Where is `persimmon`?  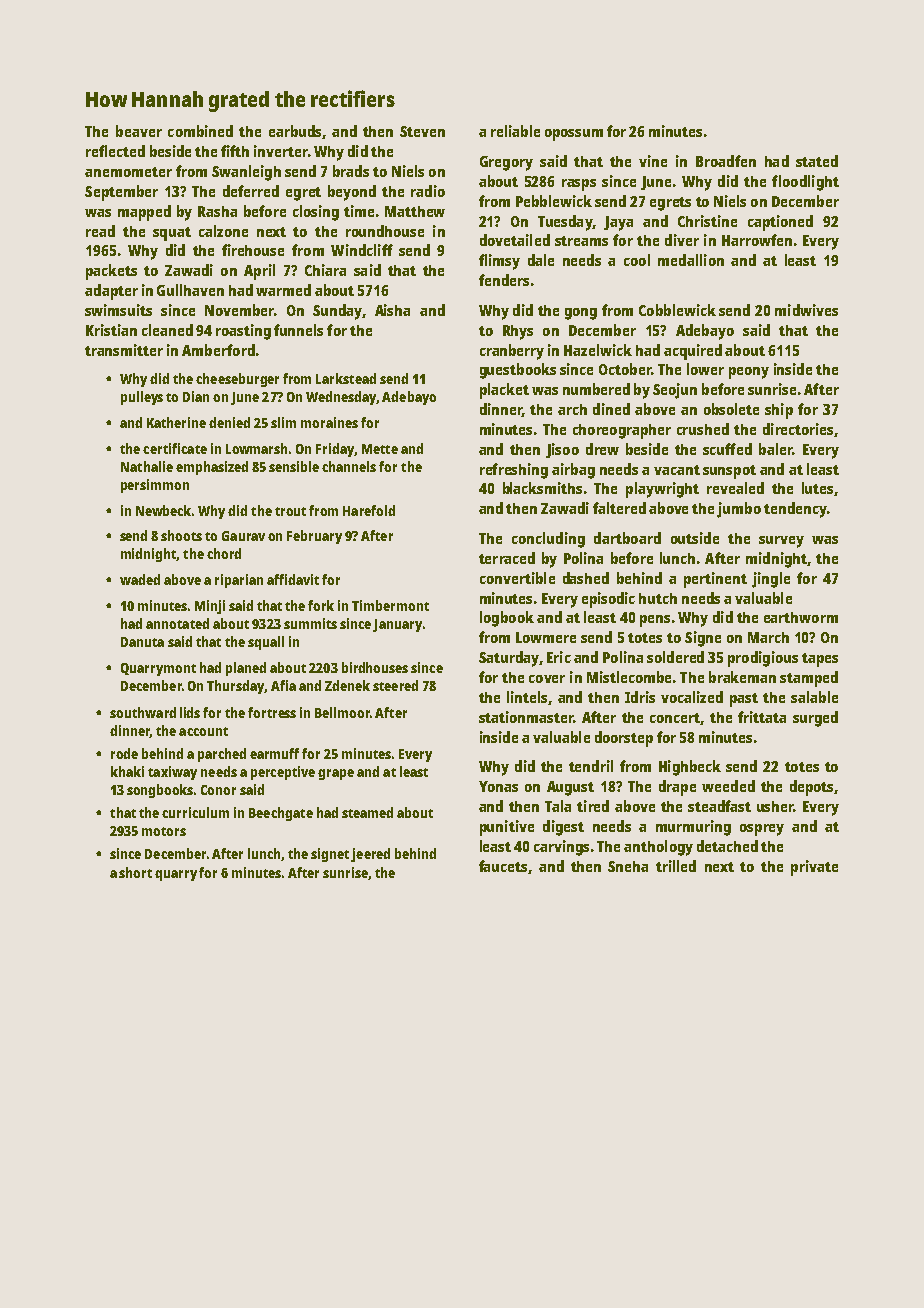 persimmon is located at coordinates (155, 486).
